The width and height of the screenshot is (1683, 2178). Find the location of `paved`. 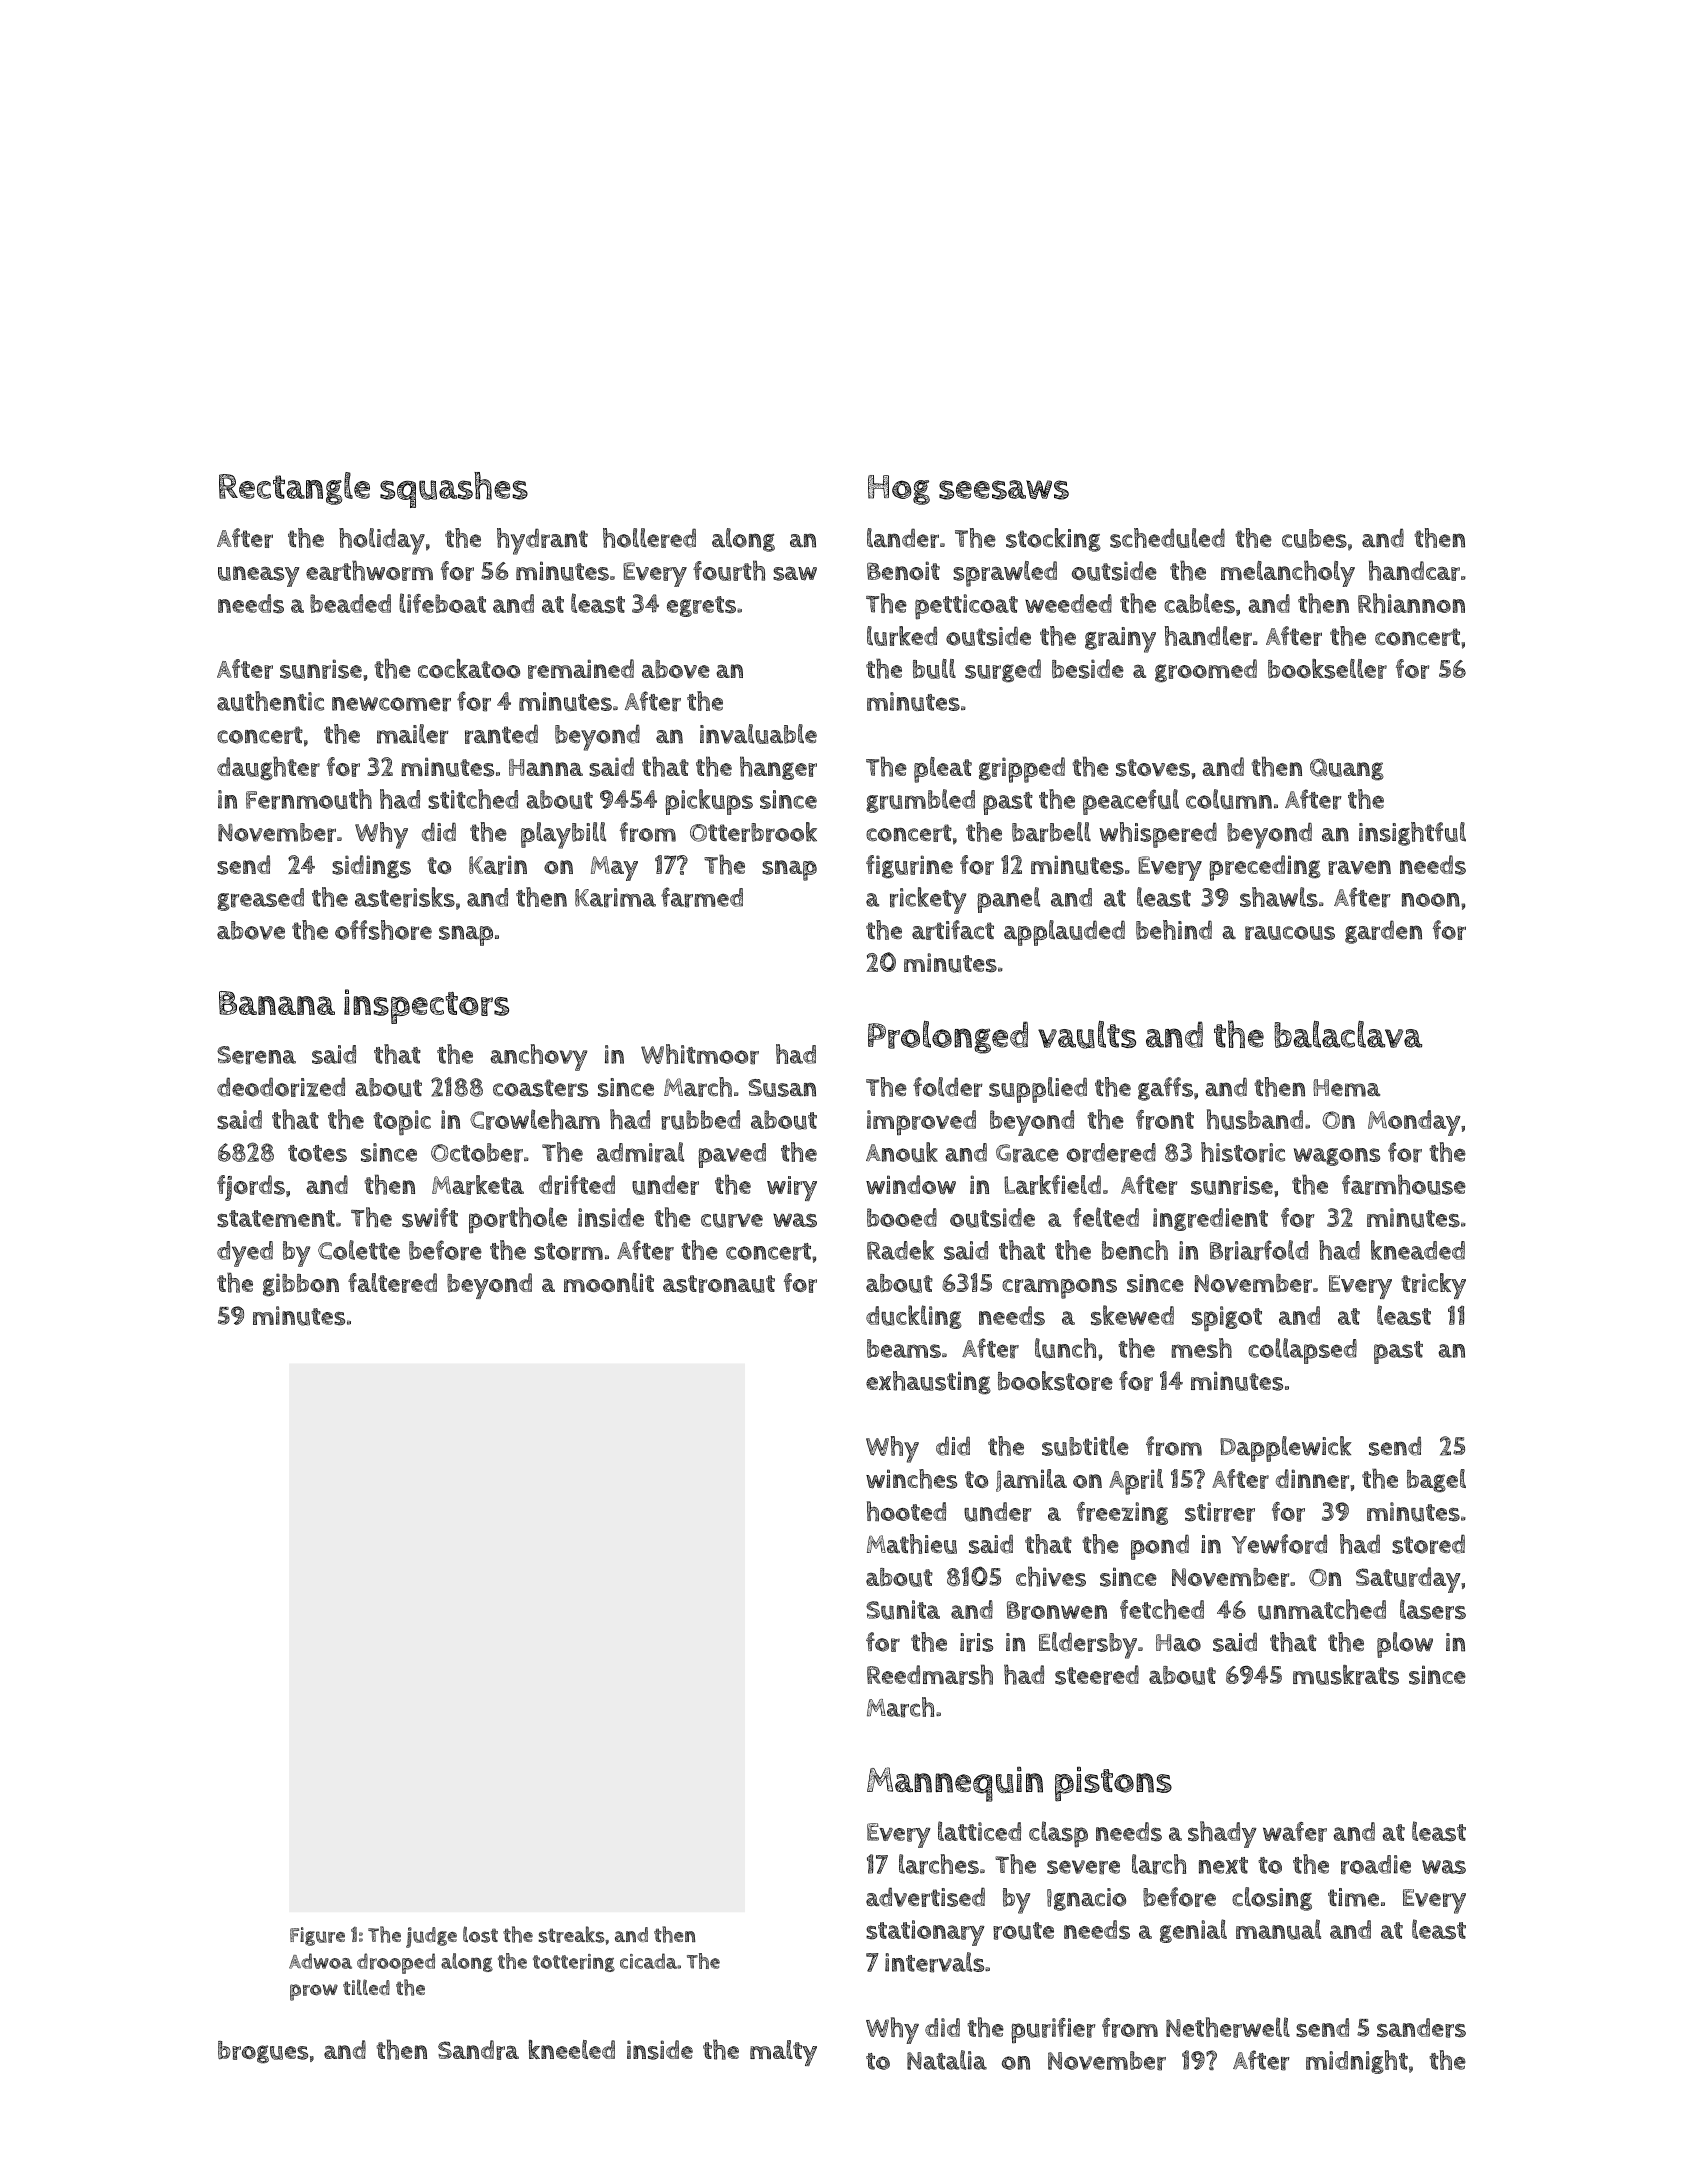

paved is located at coordinates (732, 1155).
